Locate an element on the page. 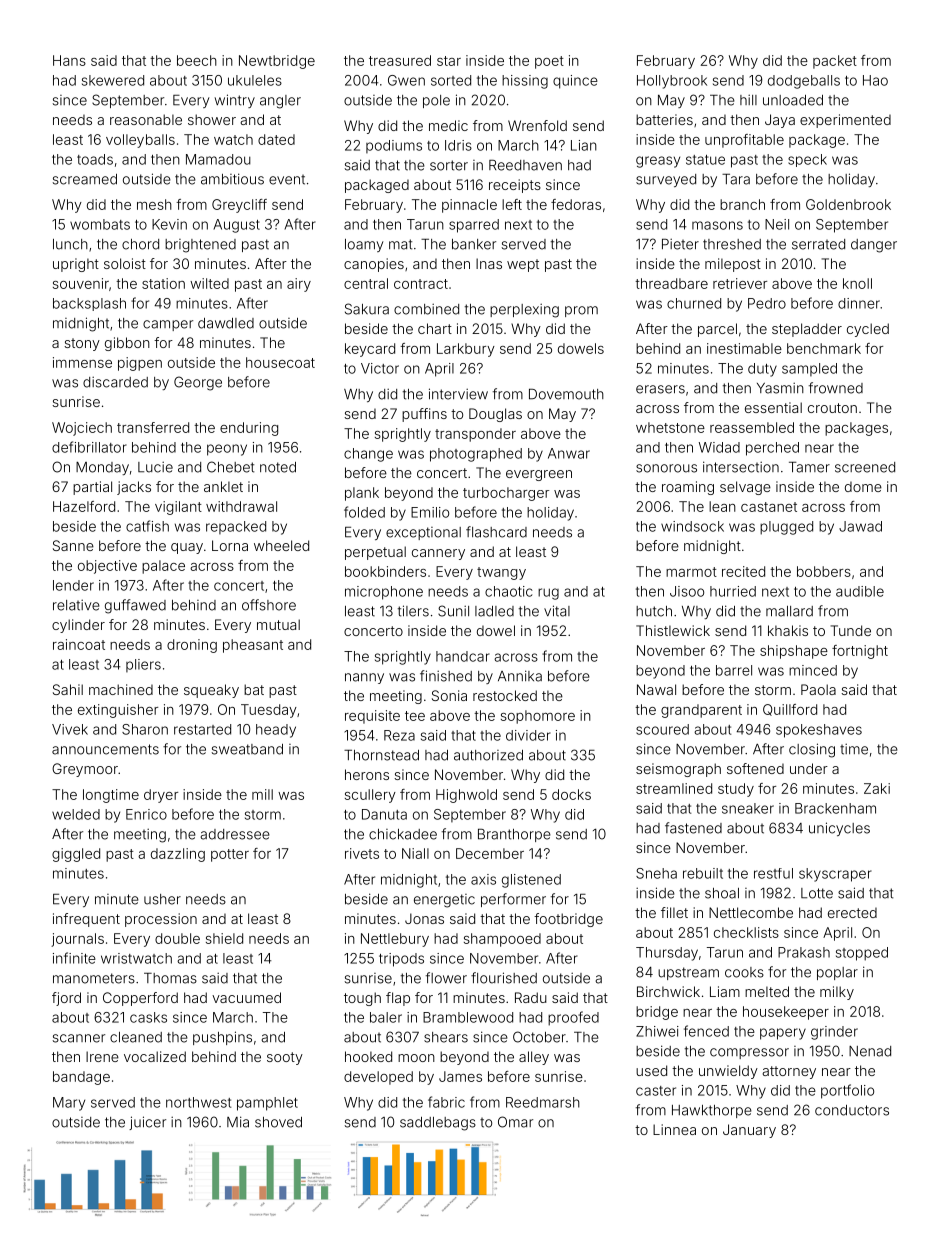  fjord is located at coordinates (66, 999).
